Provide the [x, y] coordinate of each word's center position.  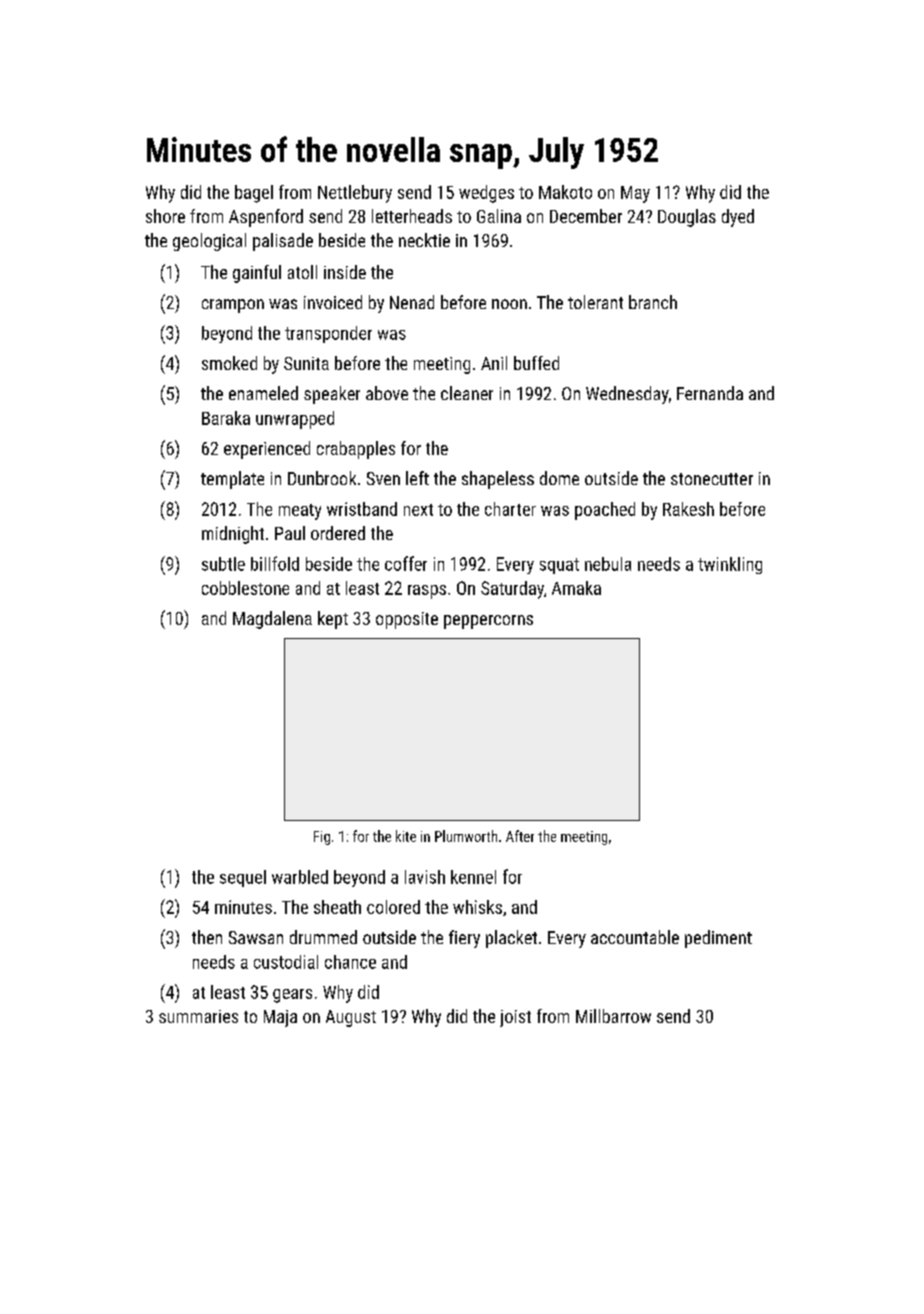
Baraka [226, 418]
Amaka [576, 588]
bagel [254, 194]
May [635, 194]
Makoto [565, 192]
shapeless [498, 480]
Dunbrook [322, 478]
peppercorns [488, 622]
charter [510, 509]
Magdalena [272, 620]
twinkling [730, 565]
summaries [198, 1016]
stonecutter [712, 479]
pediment [718, 939]
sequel [243, 878]
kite [406, 836]
